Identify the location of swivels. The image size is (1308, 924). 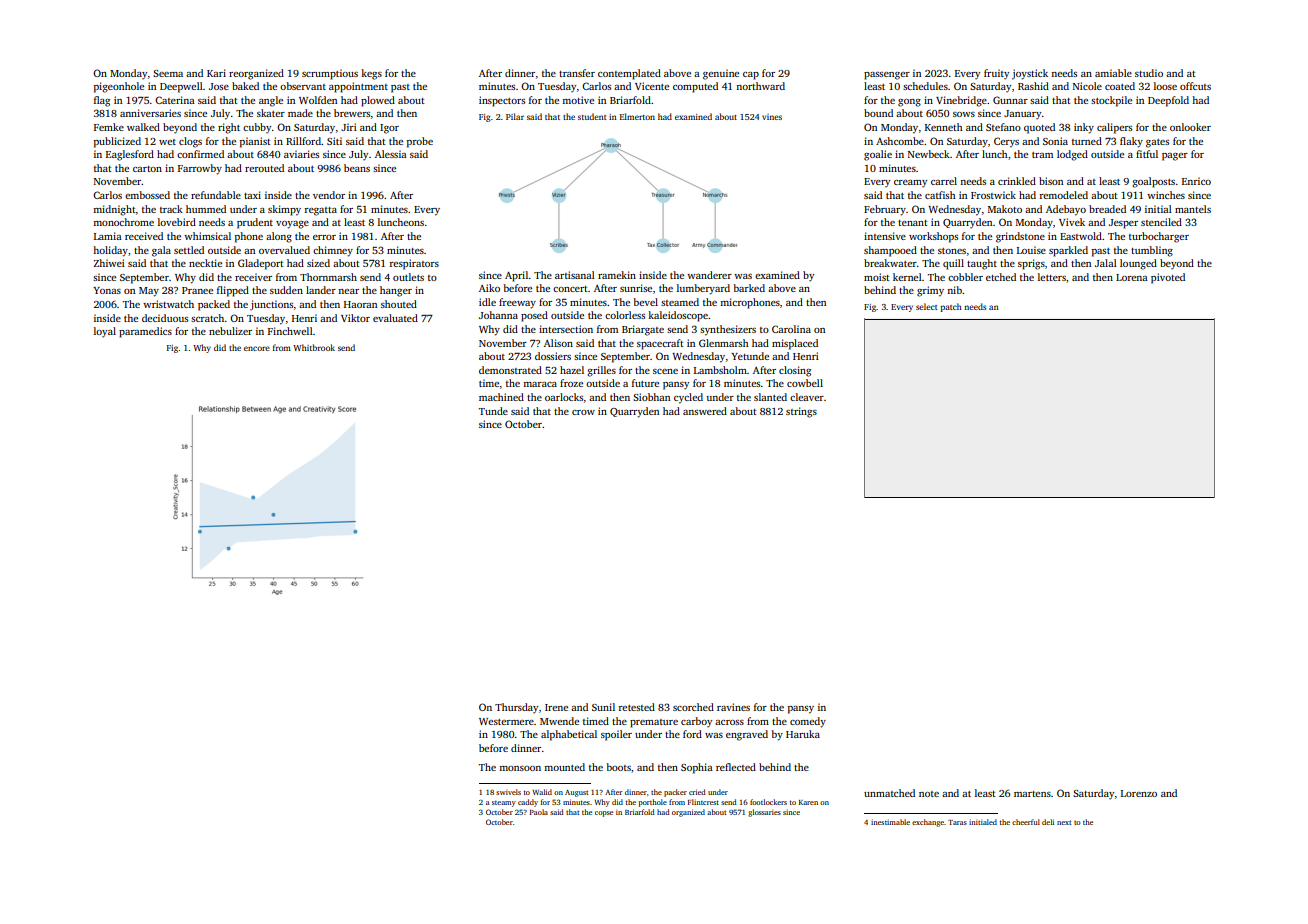
(508, 792).
